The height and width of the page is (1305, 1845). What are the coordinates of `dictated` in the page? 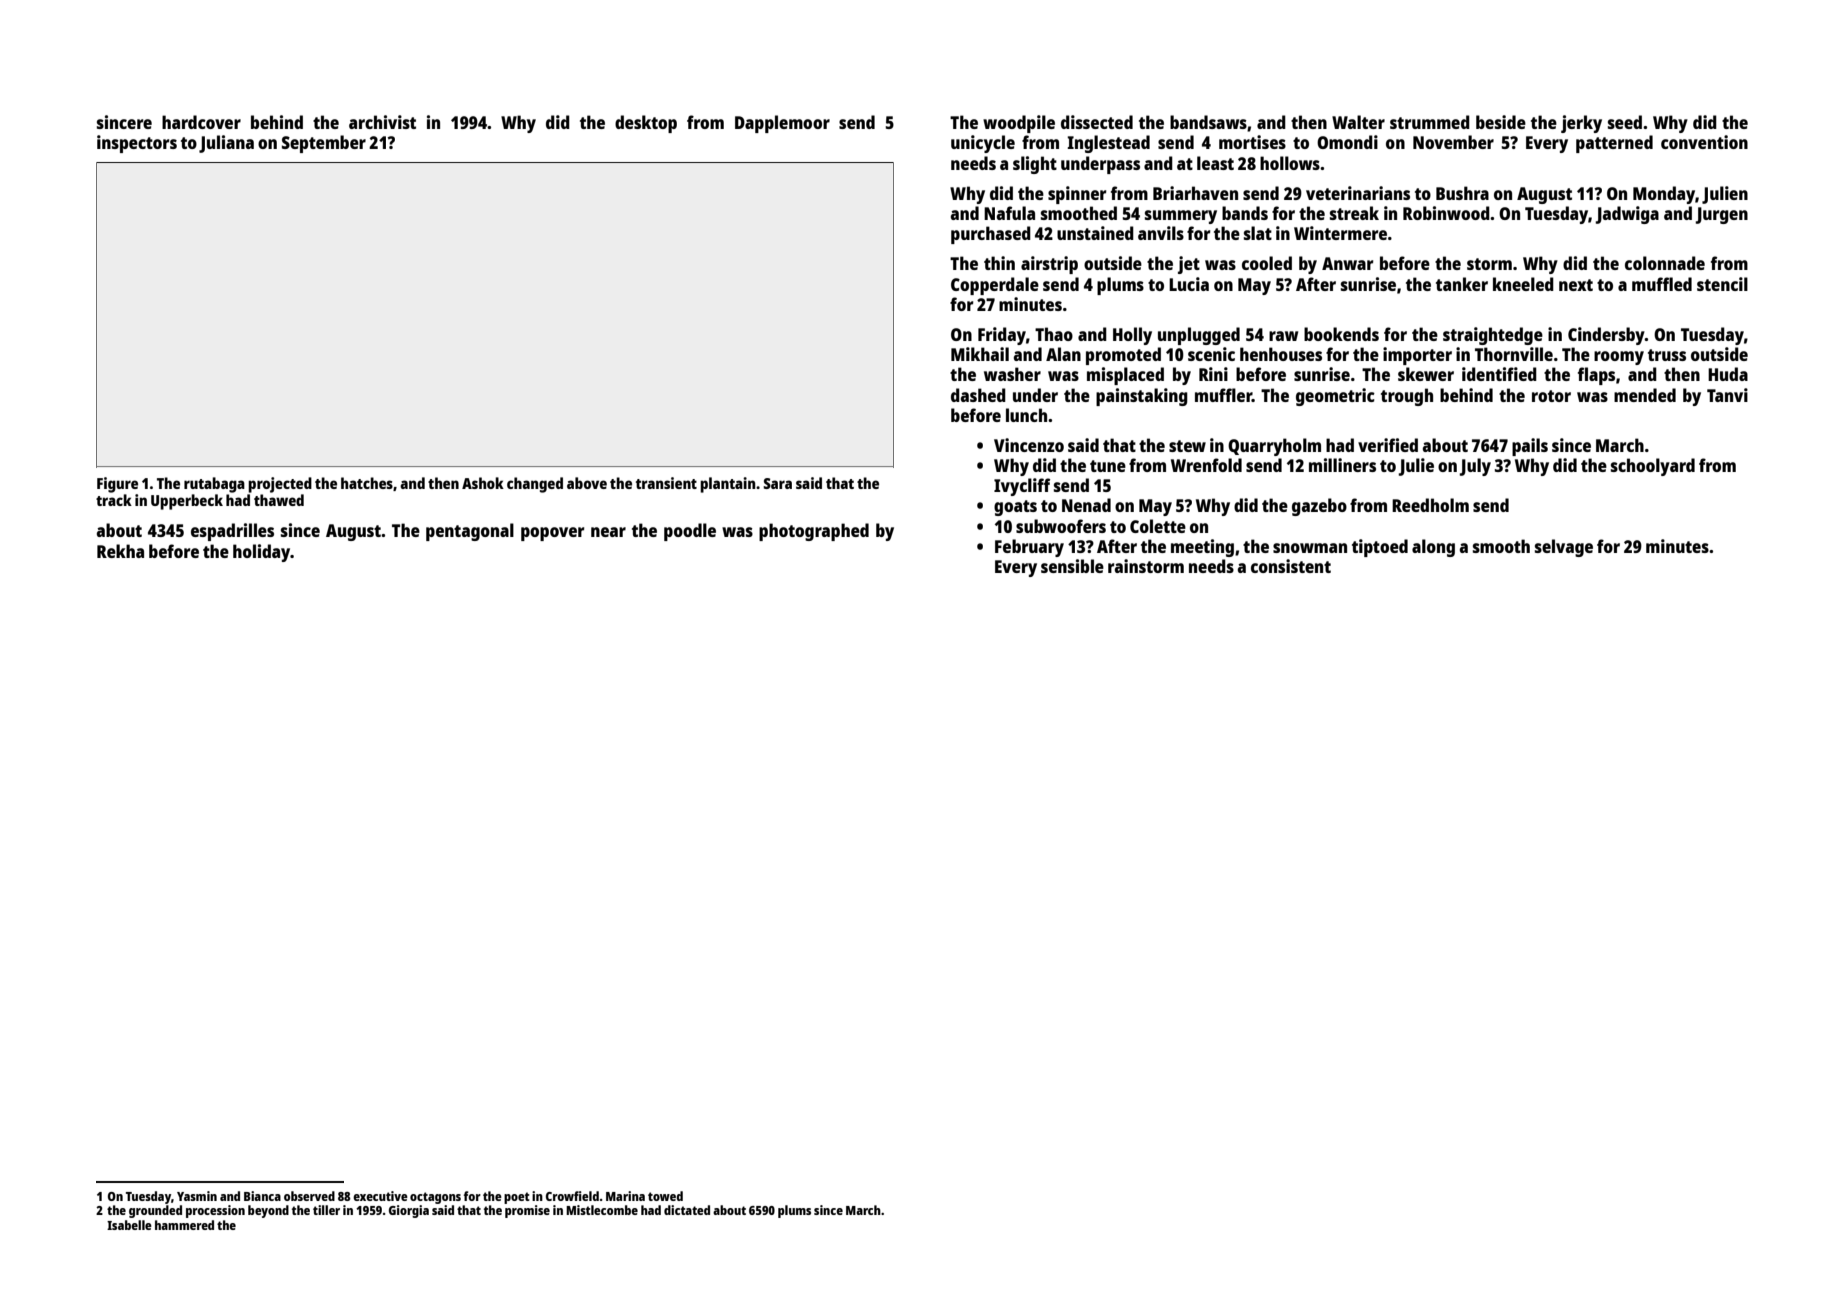 It's located at (687, 1210).
